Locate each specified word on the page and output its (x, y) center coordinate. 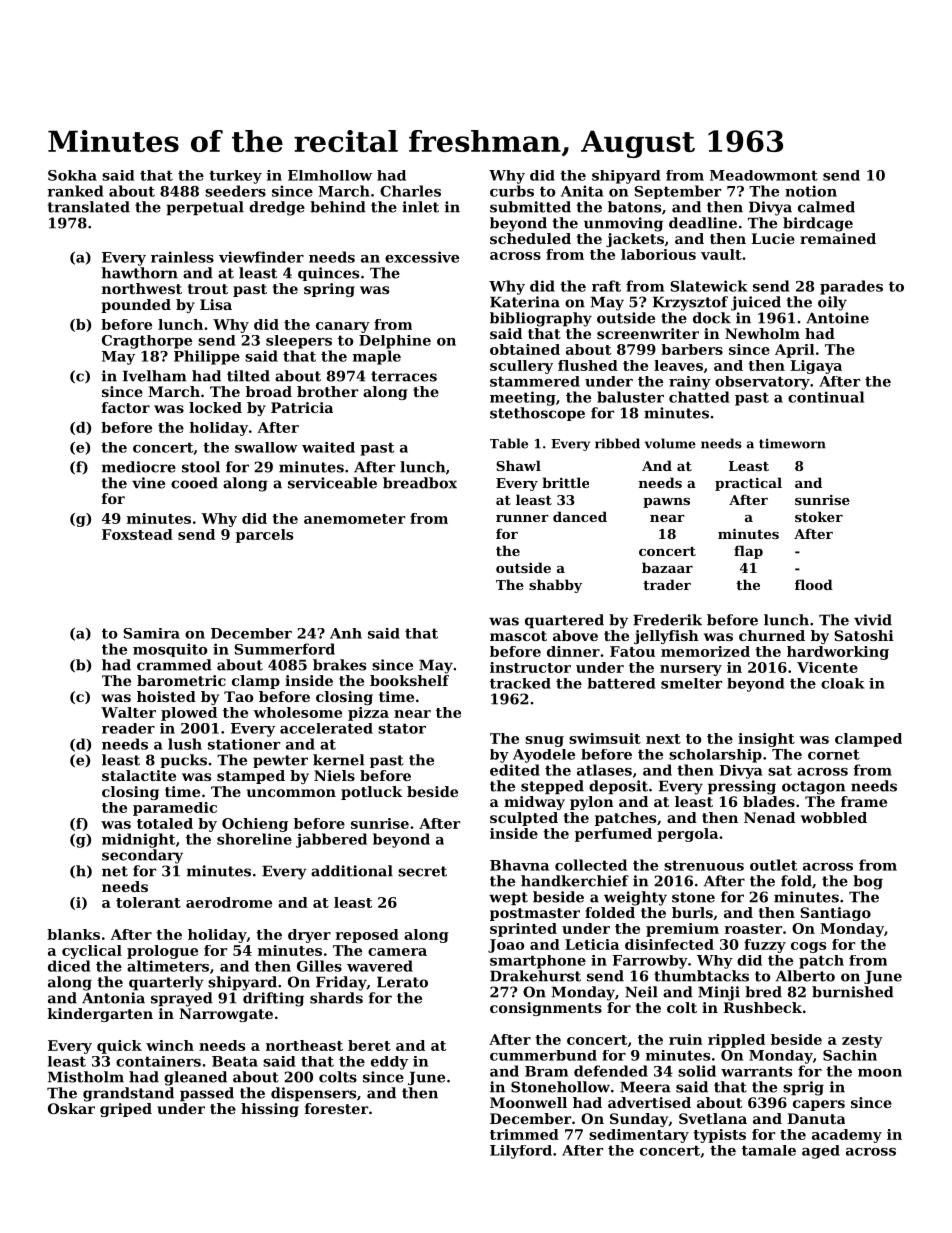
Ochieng (255, 825)
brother (327, 391)
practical (748, 484)
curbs (512, 191)
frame (864, 801)
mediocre (139, 467)
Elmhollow (330, 175)
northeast (304, 1045)
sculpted (524, 819)
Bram (546, 1071)
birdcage (818, 224)
